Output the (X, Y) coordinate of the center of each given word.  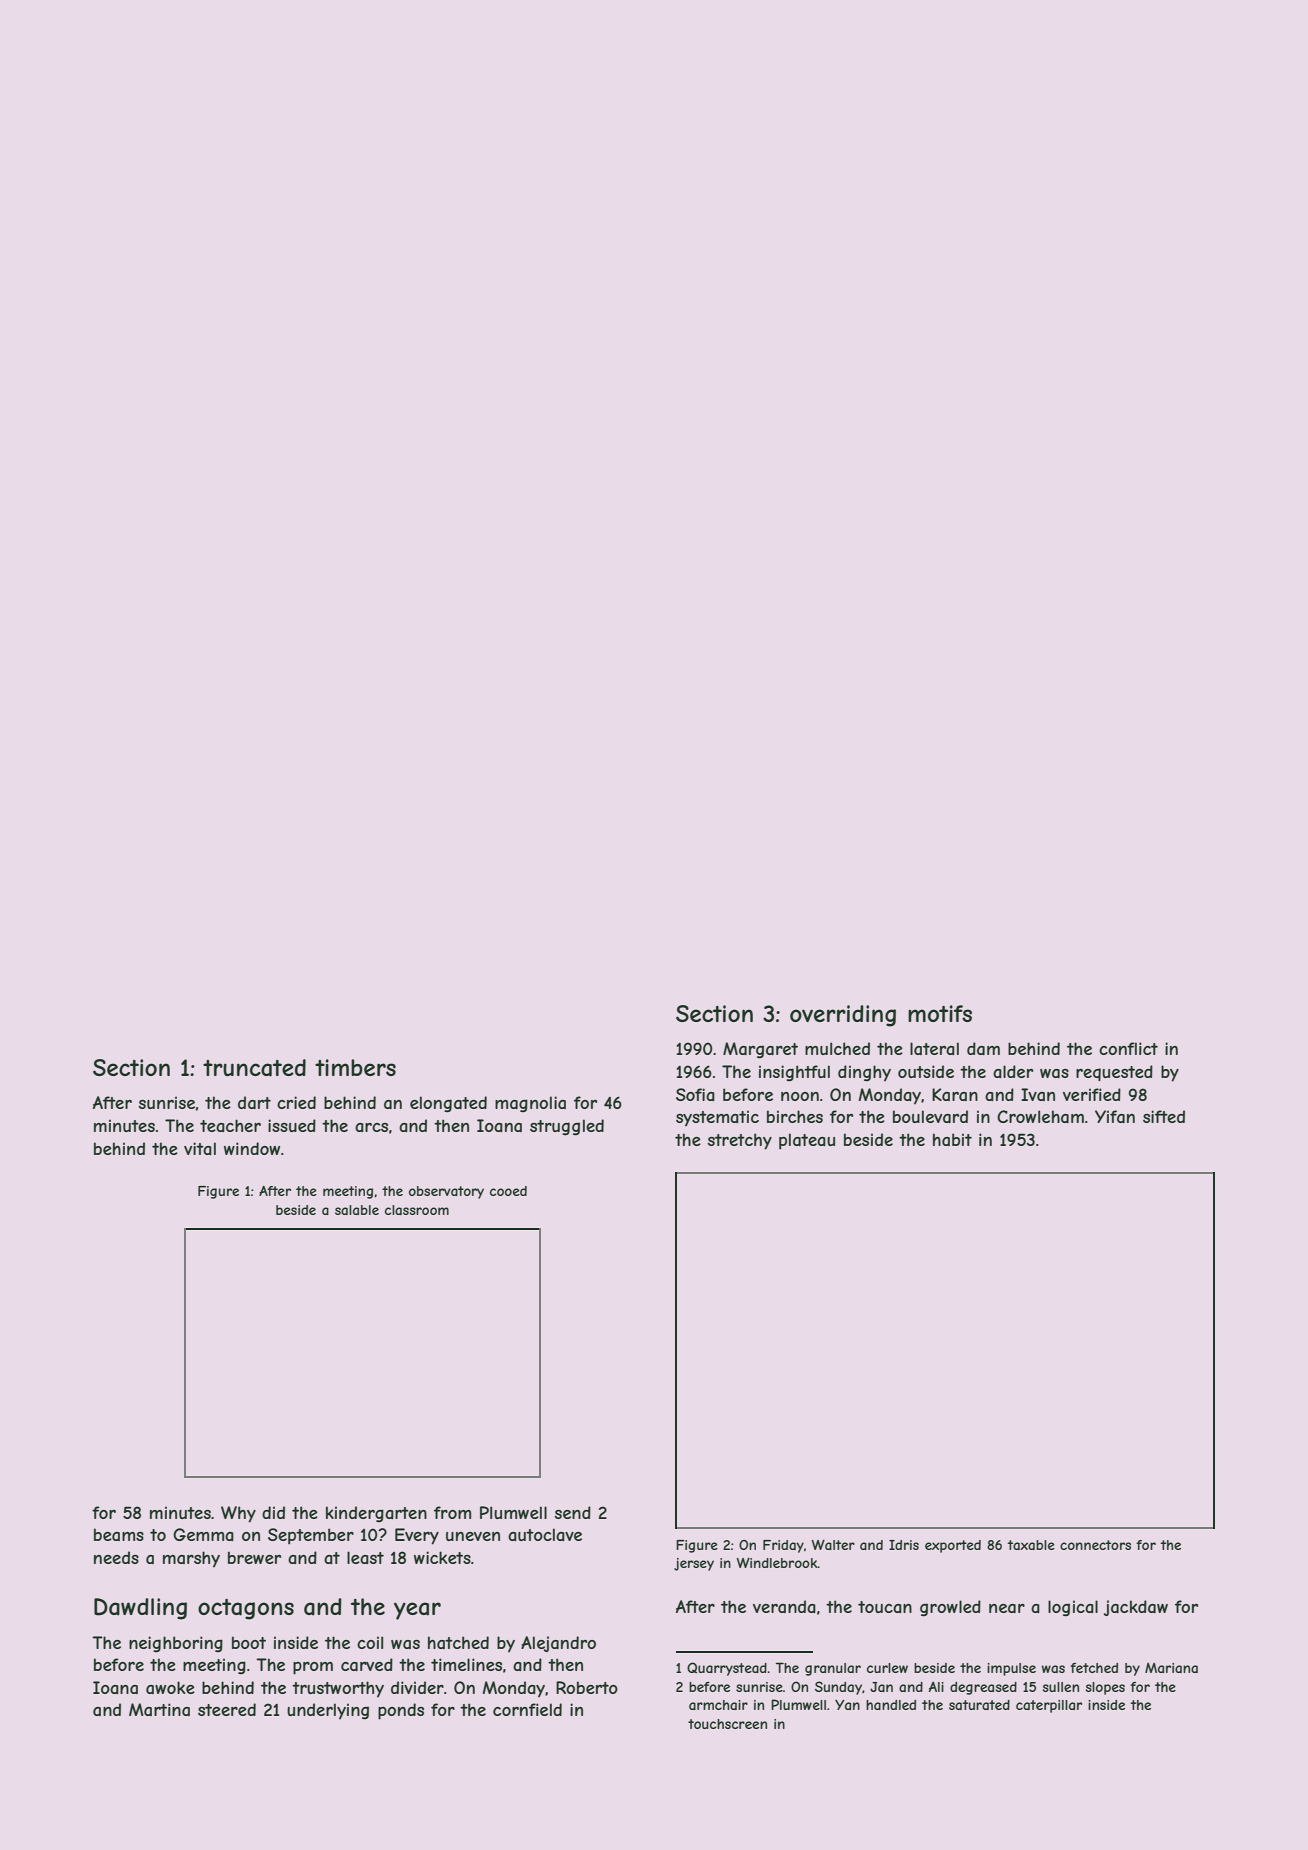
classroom (417, 1210)
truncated (254, 1068)
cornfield (527, 1709)
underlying (328, 1711)
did (273, 1512)
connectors (1095, 1545)
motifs (940, 1013)
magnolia (530, 1104)
